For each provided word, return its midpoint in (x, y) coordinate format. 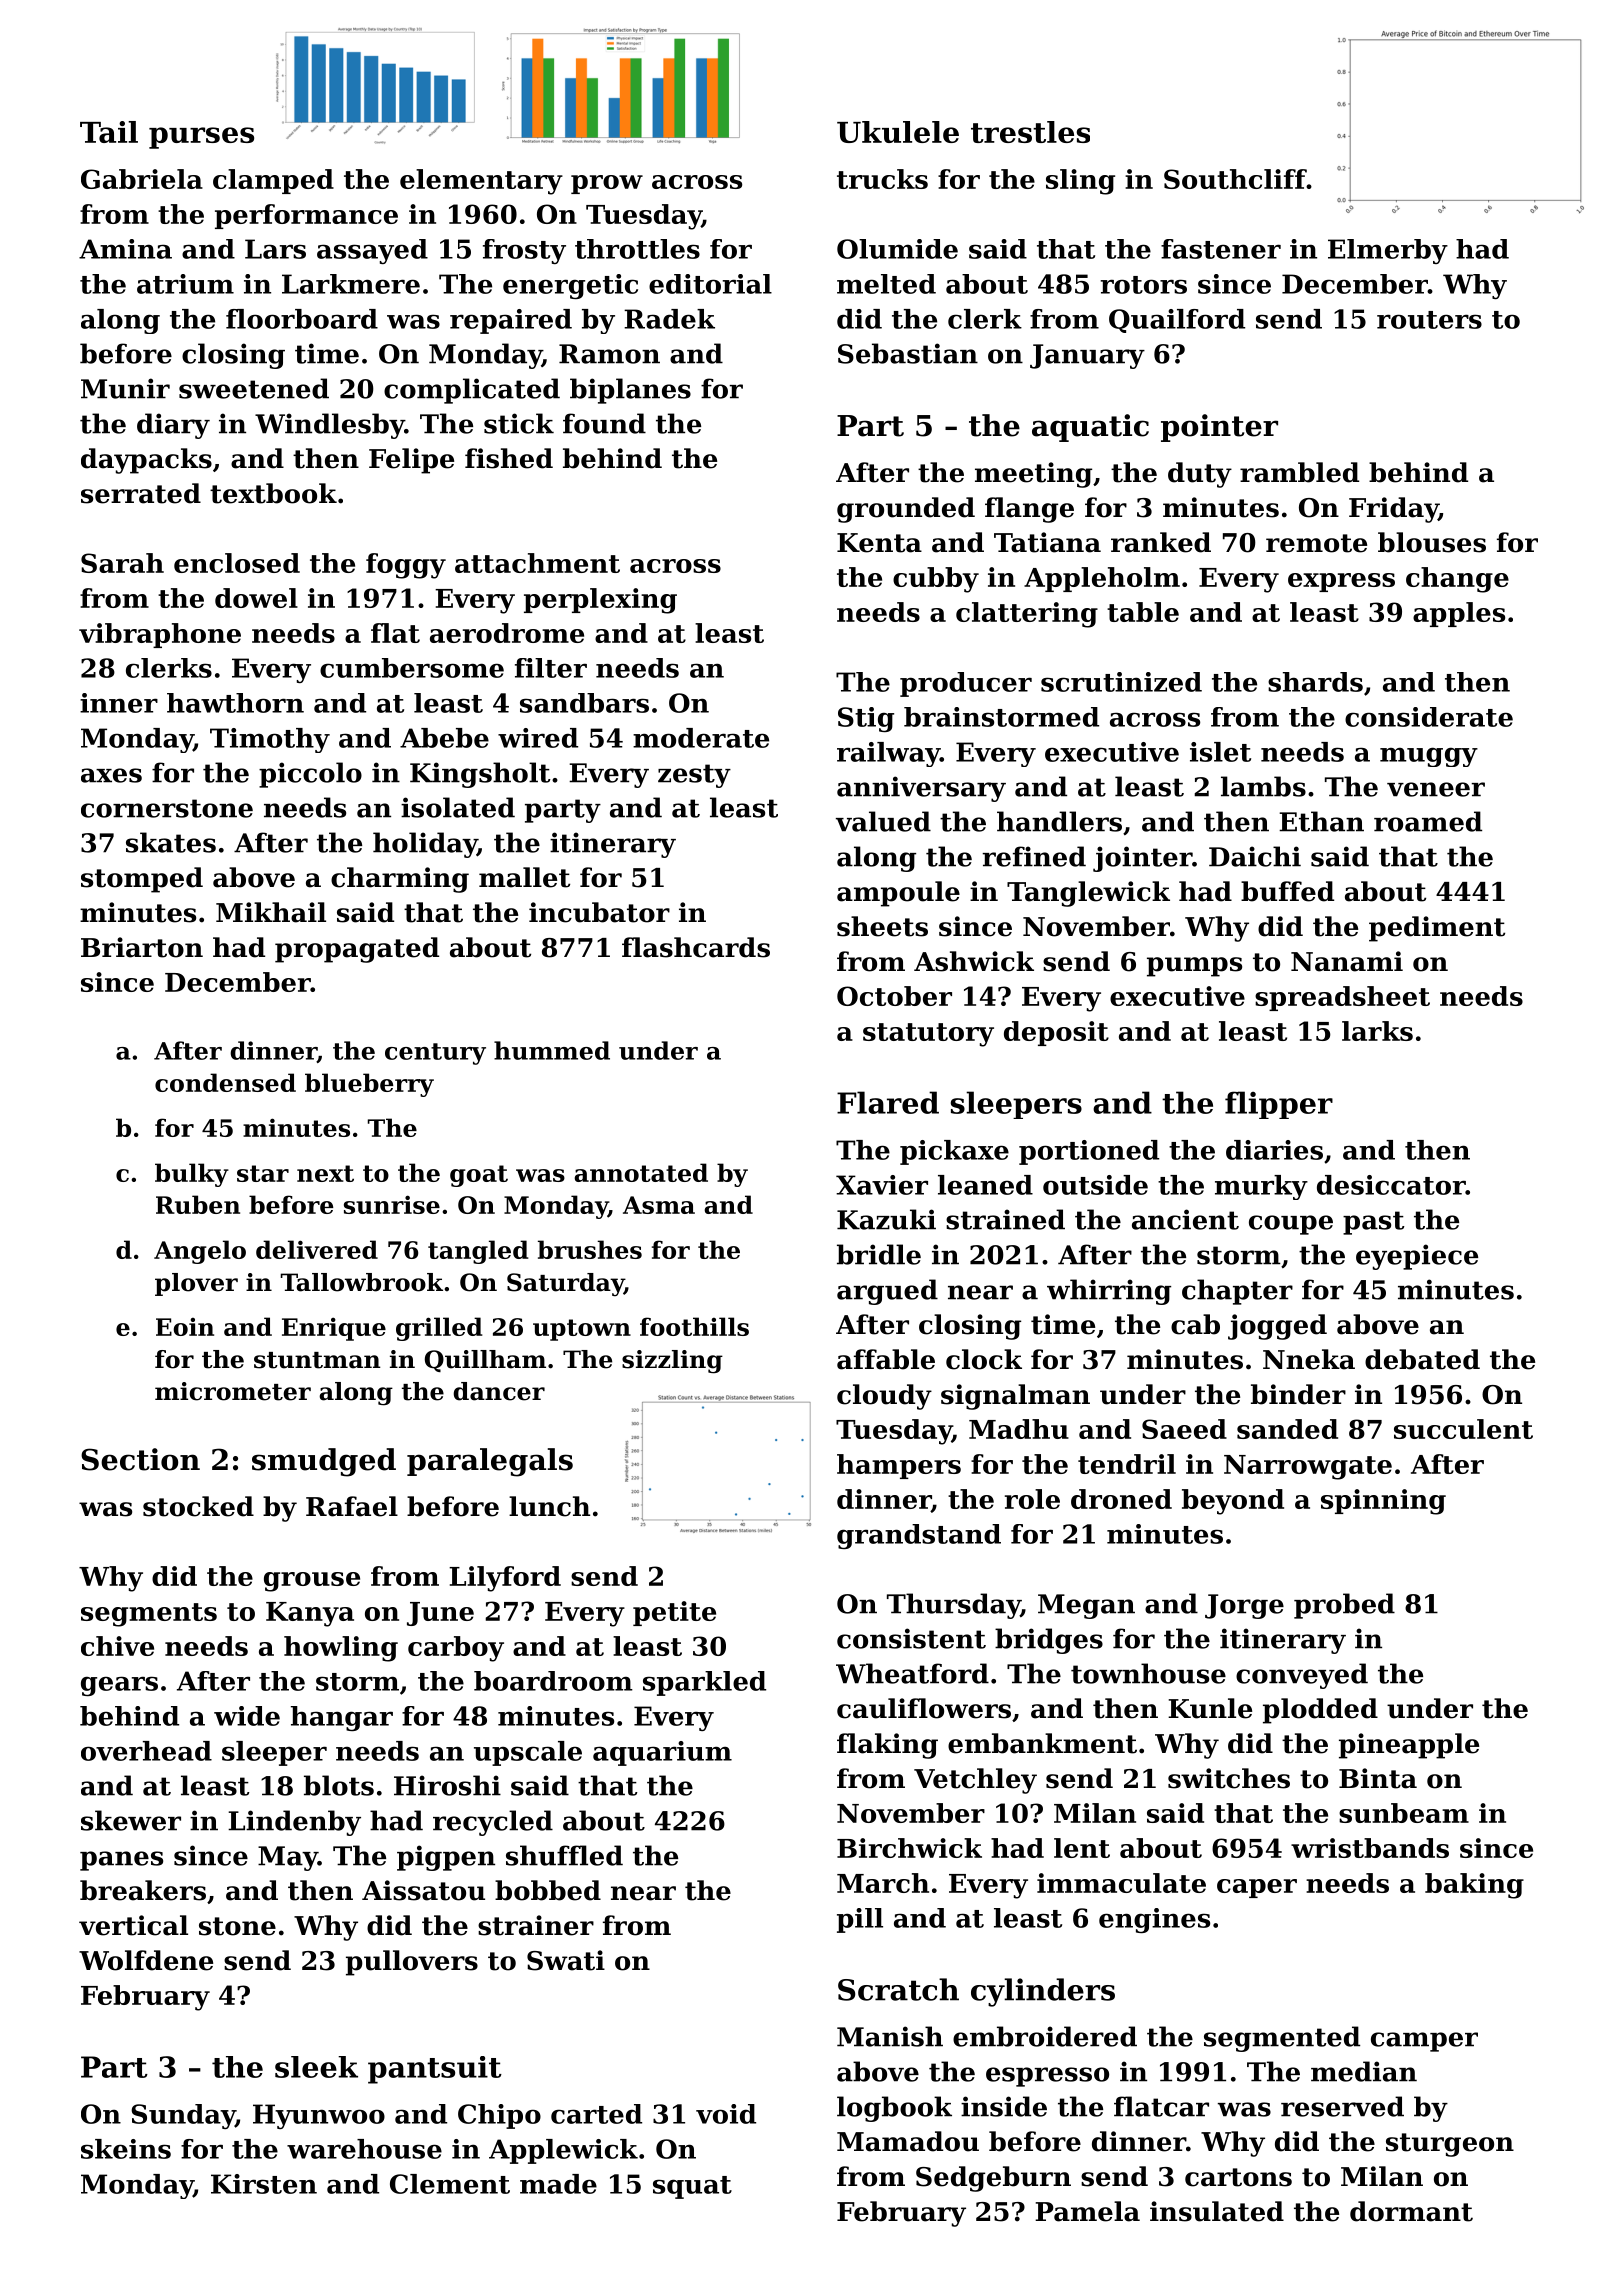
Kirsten (264, 2184)
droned (1121, 1499)
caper (1257, 1888)
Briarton (142, 947)
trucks (882, 179)
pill (860, 1920)
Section (140, 1459)
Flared (888, 1102)
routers (1429, 320)
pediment (1437, 929)
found (604, 423)
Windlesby (330, 426)
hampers (899, 1466)
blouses (1432, 542)
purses (201, 138)
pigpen (446, 1858)
